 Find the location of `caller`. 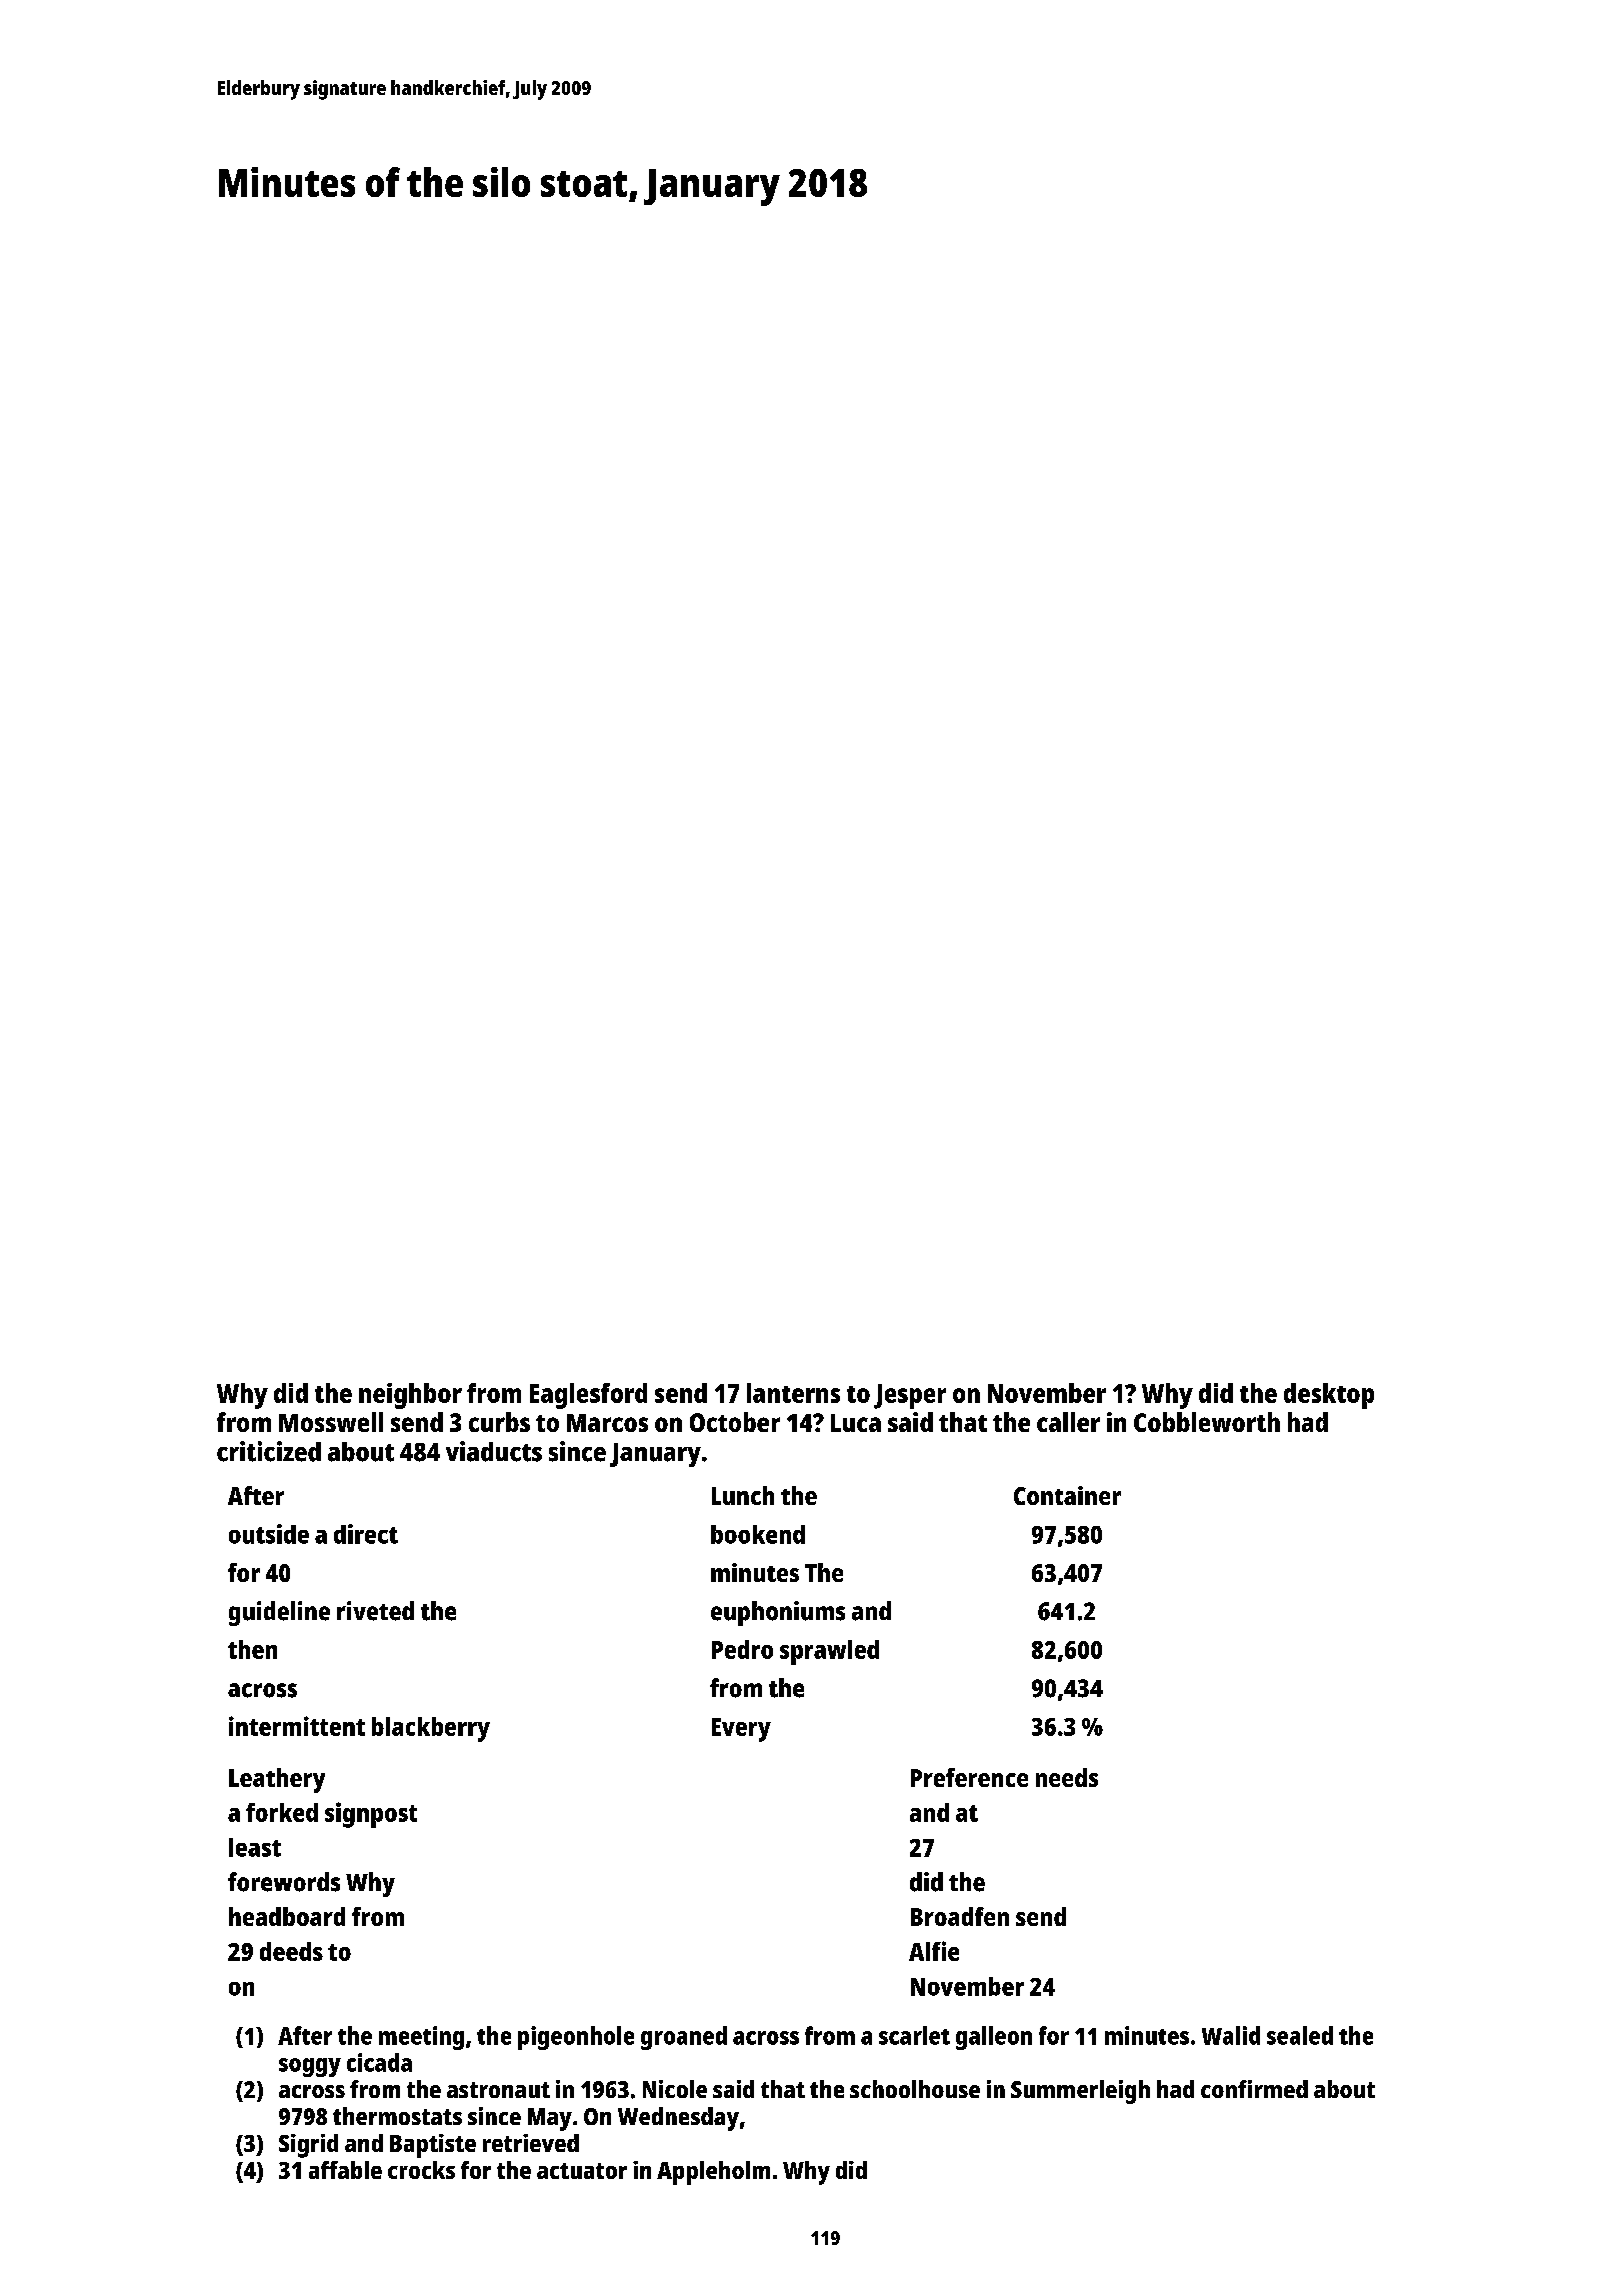

caller is located at coordinates (1068, 1422).
